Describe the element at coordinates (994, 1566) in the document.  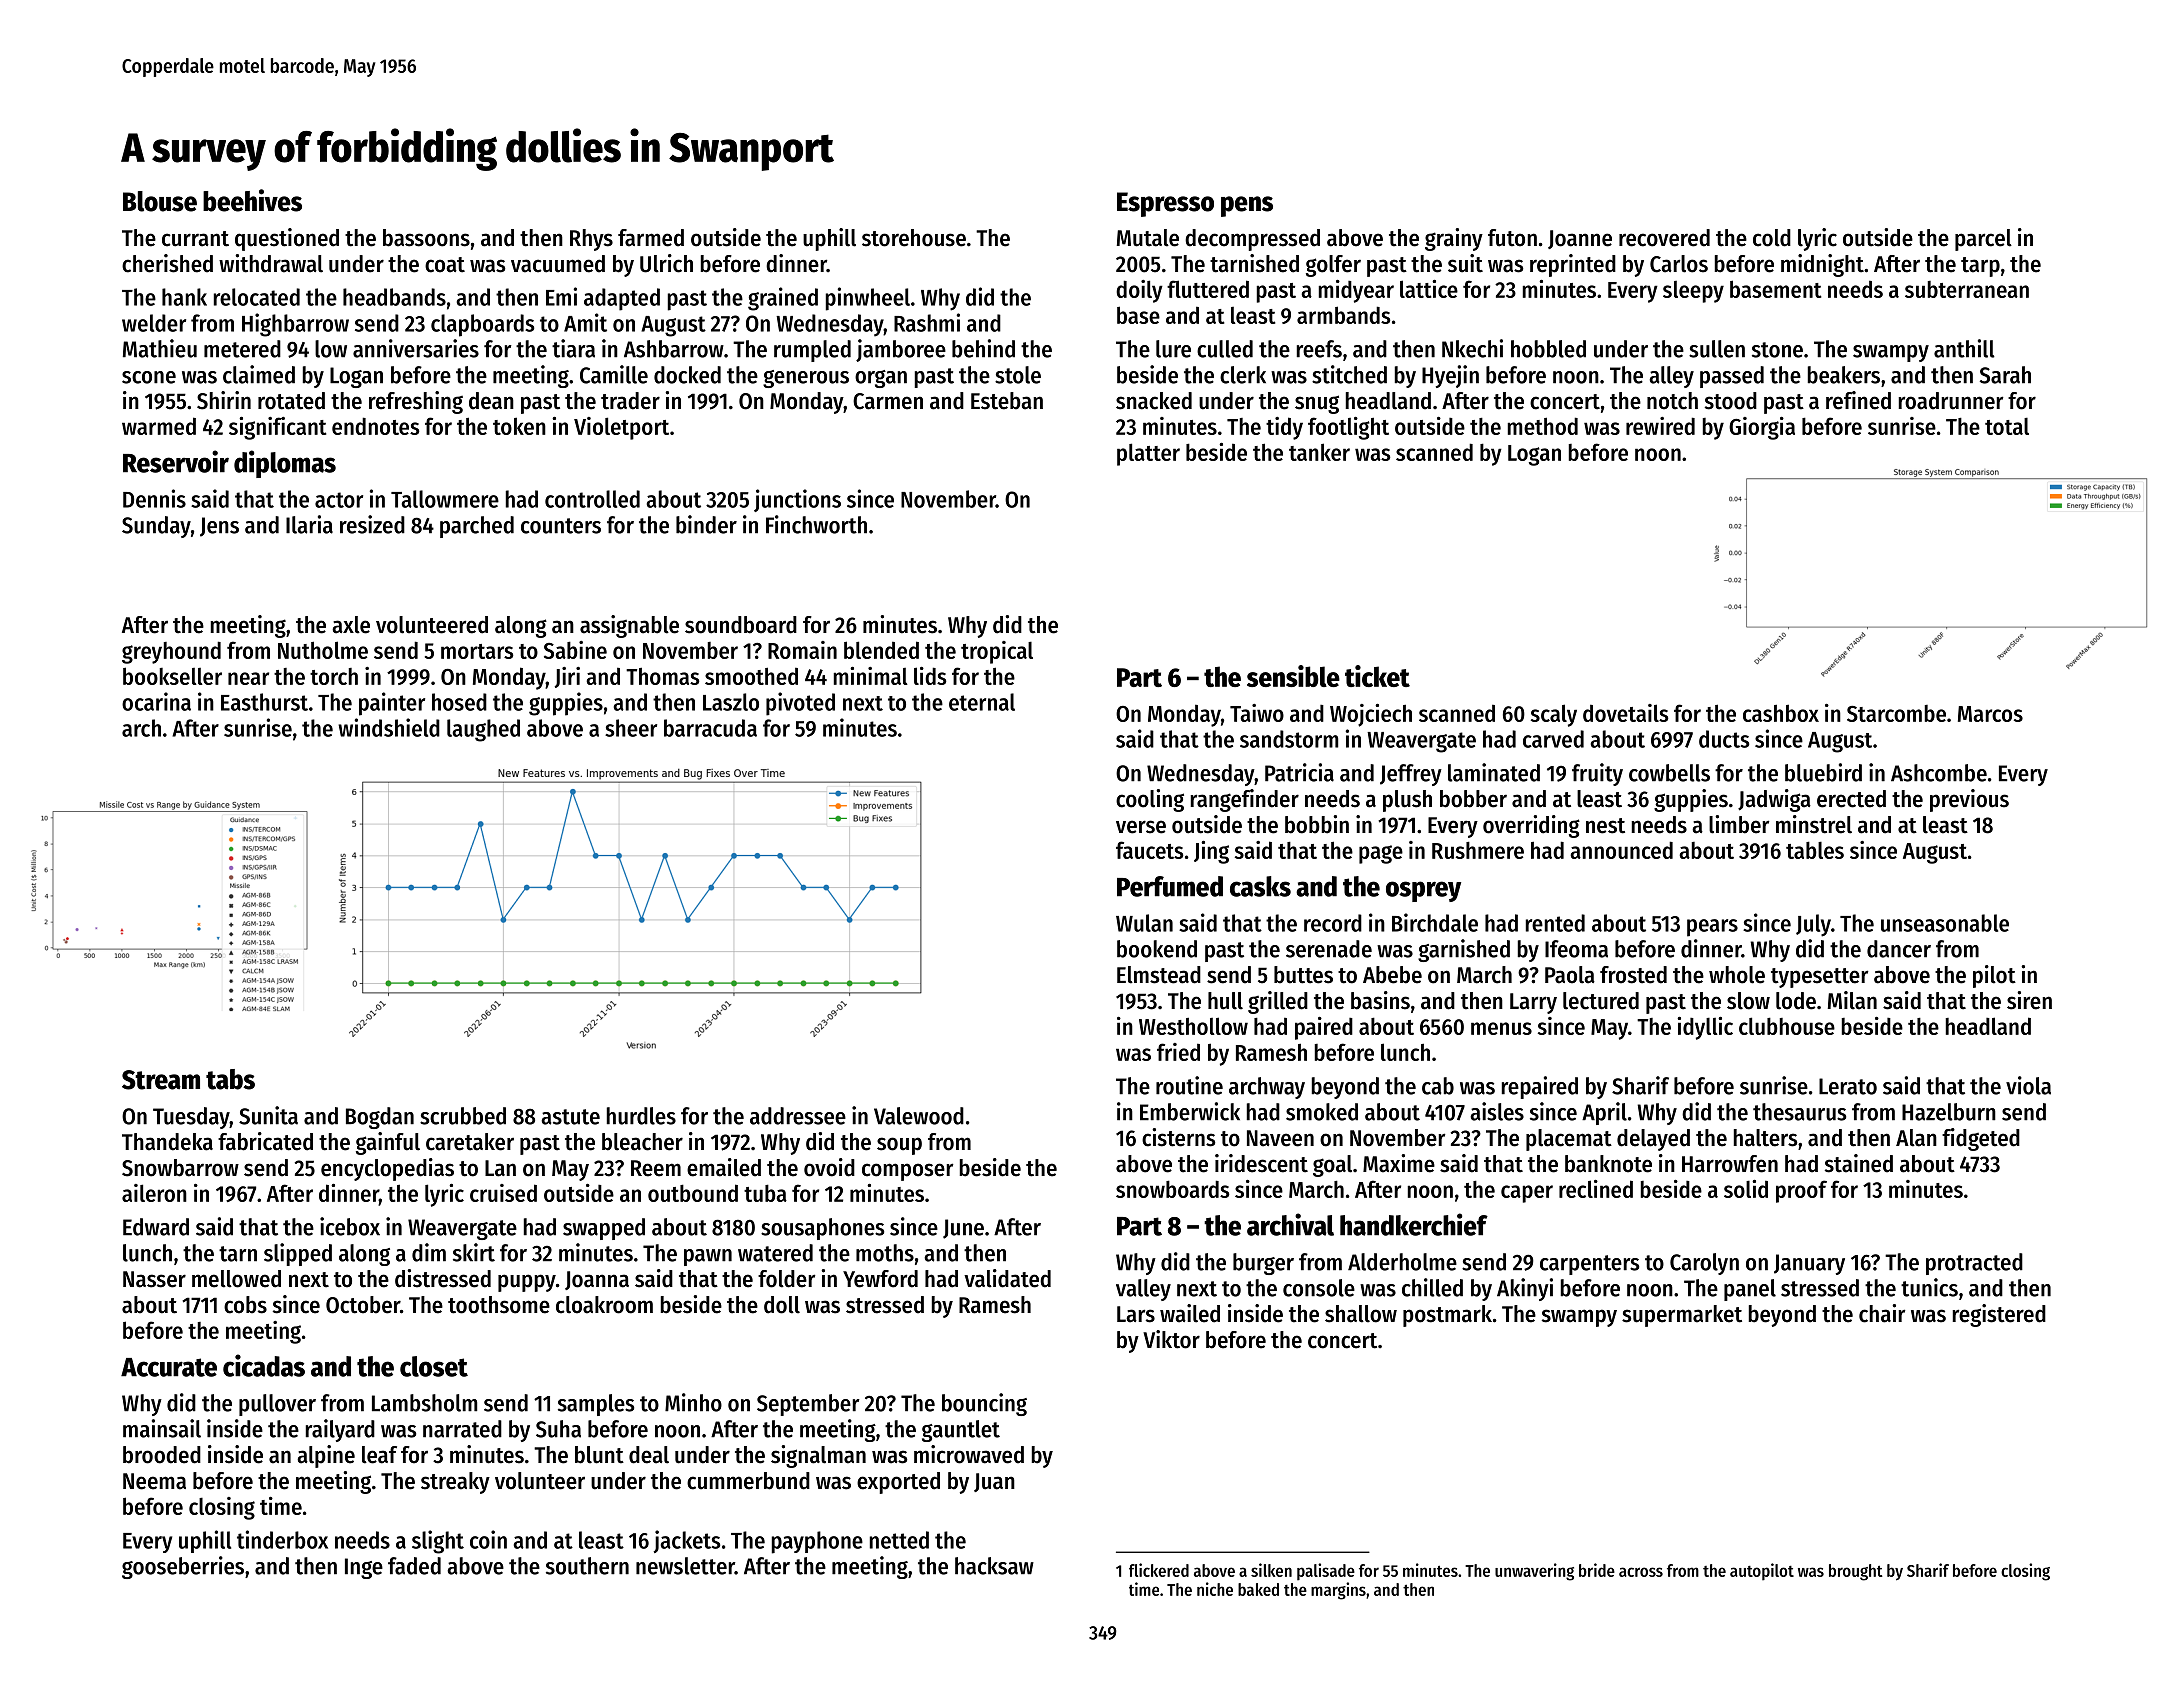
I see `hacksaw` at that location.
